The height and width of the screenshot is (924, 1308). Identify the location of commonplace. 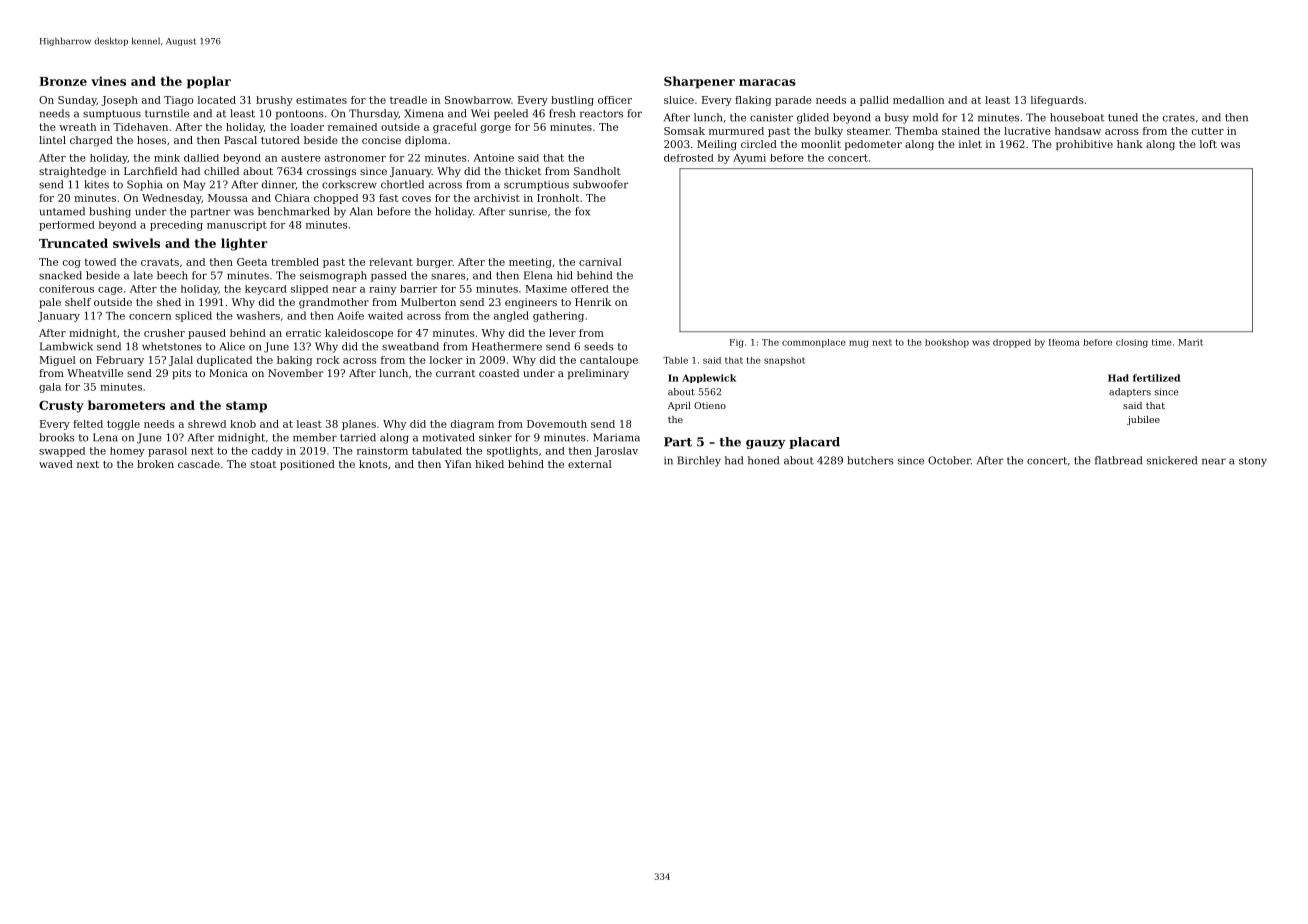
(814, 343).
